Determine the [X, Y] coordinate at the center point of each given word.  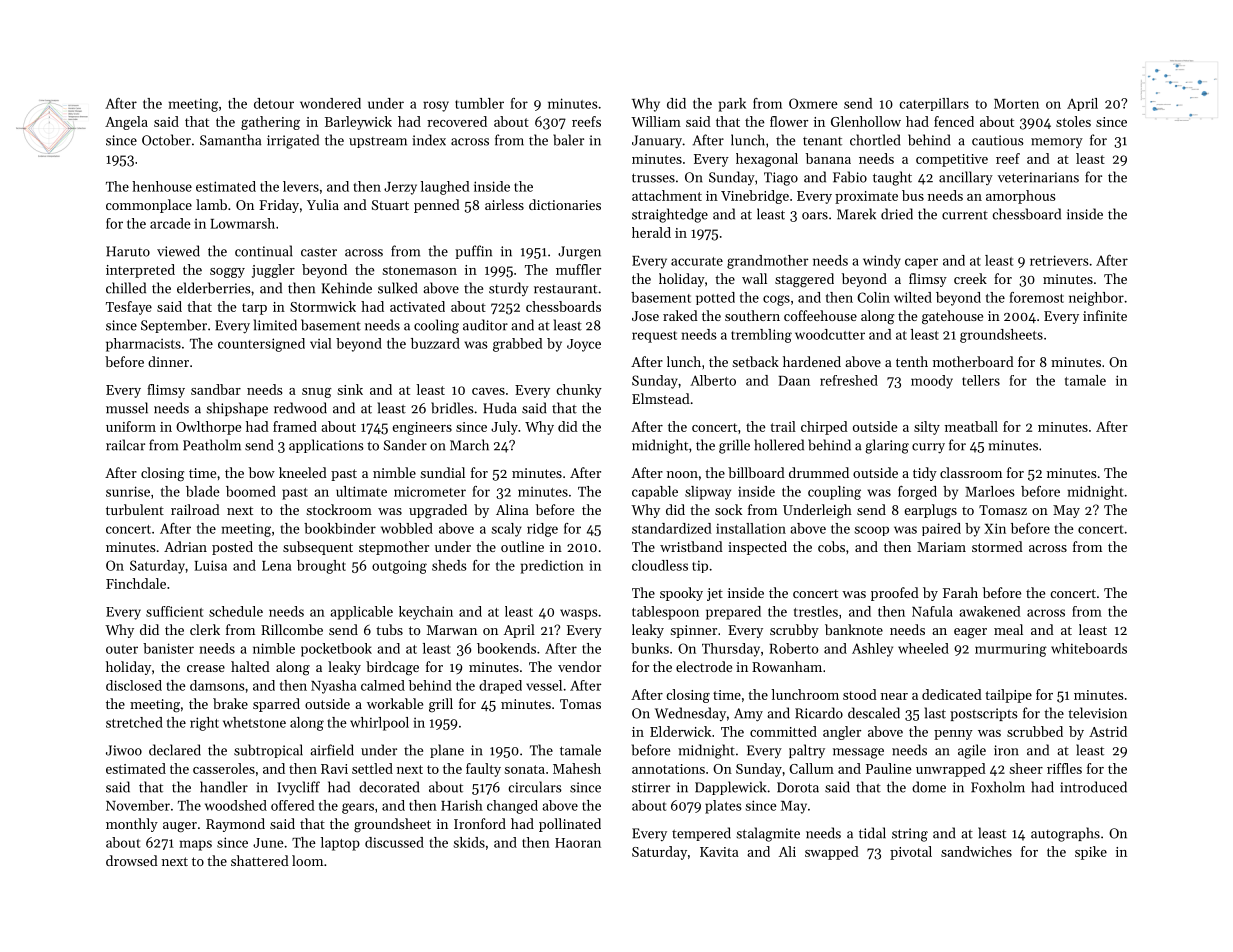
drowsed [132, 860]
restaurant [565, 289]
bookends [506, 648]
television [1097, 713]
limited [275, 325]
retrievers [1059, 260]
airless [504, 204]
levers [301, 186]
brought [321, 567]
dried [897, 214]
